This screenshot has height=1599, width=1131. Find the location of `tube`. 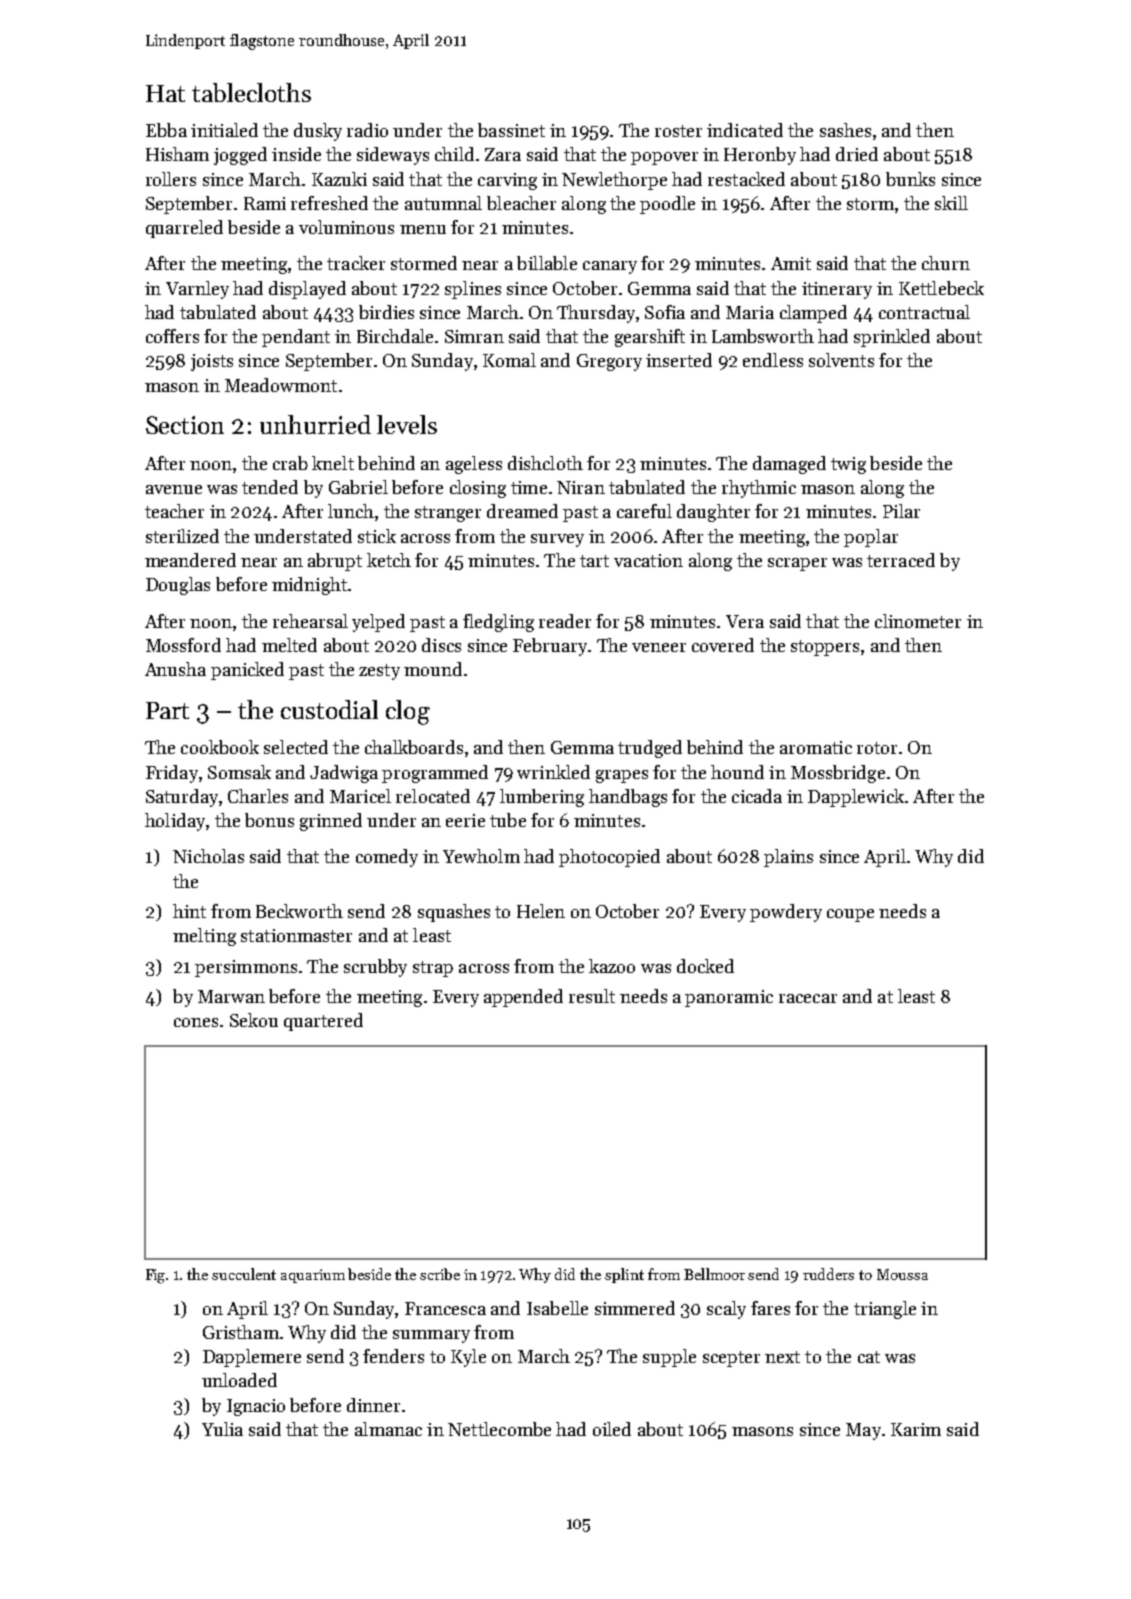

tube is located at coordinates (508, 820).
